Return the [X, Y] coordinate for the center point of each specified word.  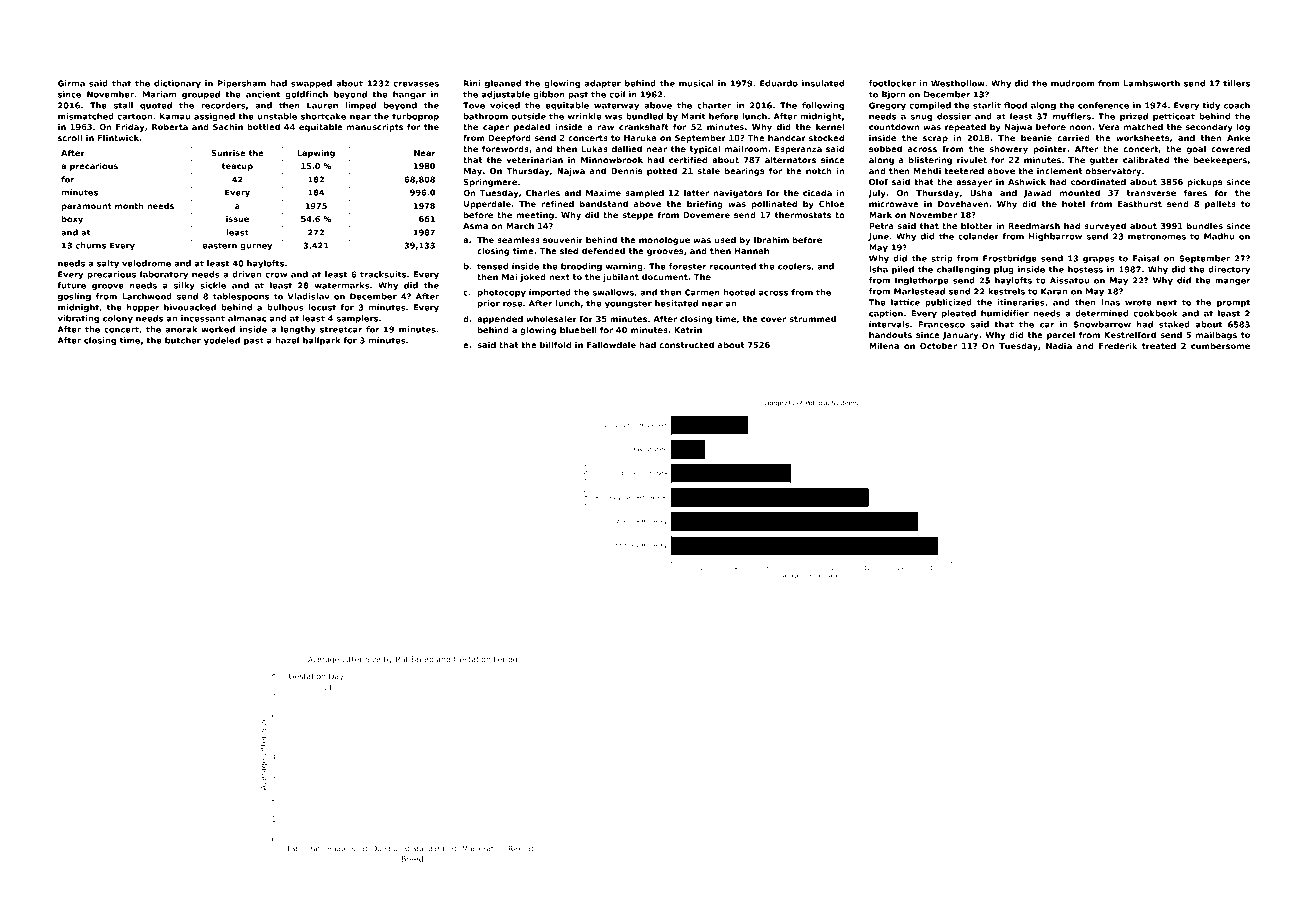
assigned [214, 117]
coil [617, 94]
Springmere [490, 182]
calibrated [1146, 159]
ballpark [321, 341]
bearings [745, 171]
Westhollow [958, 83]
